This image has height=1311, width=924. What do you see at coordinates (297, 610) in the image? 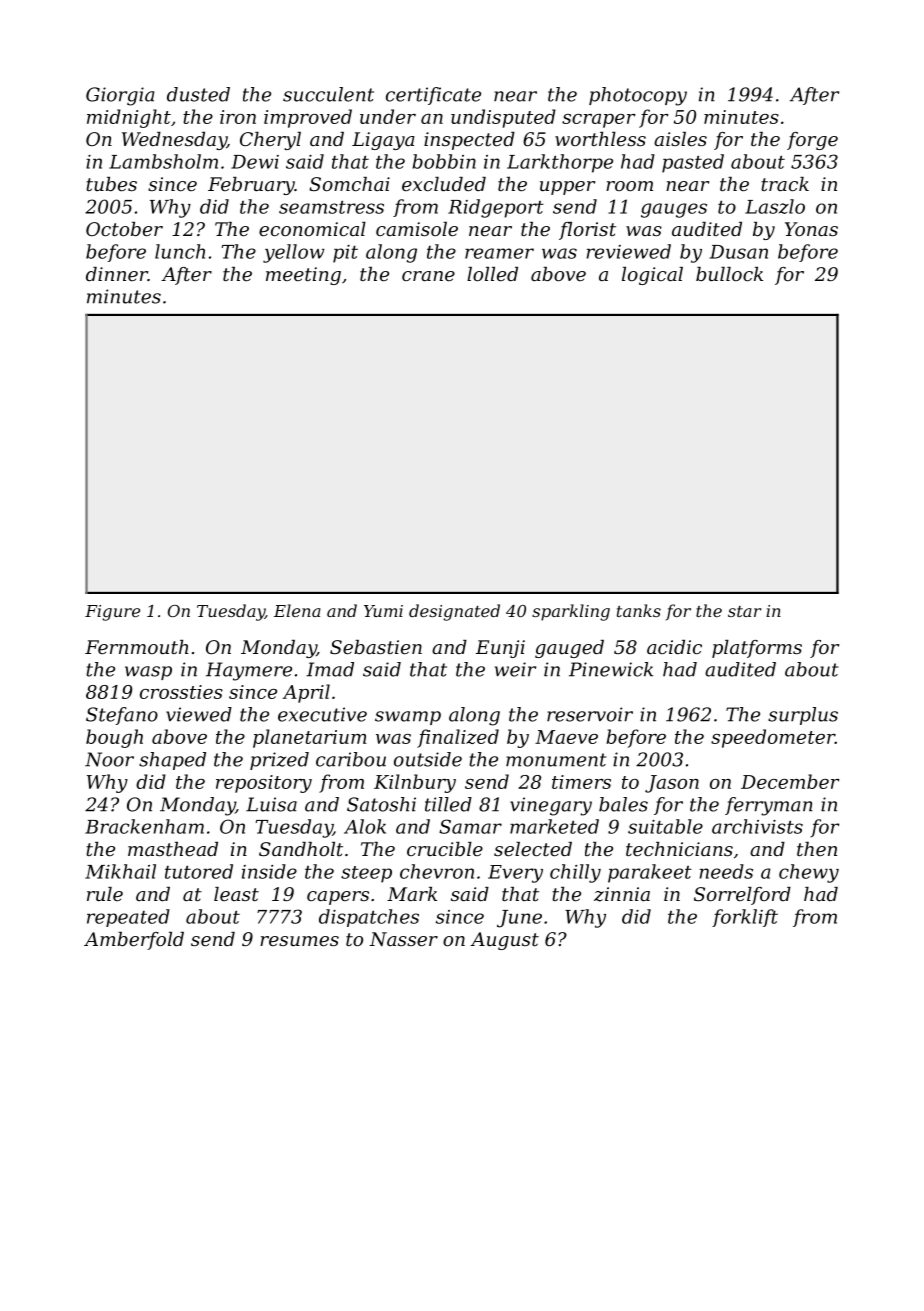
I see `Elena` at bounding box center [297, 610].
